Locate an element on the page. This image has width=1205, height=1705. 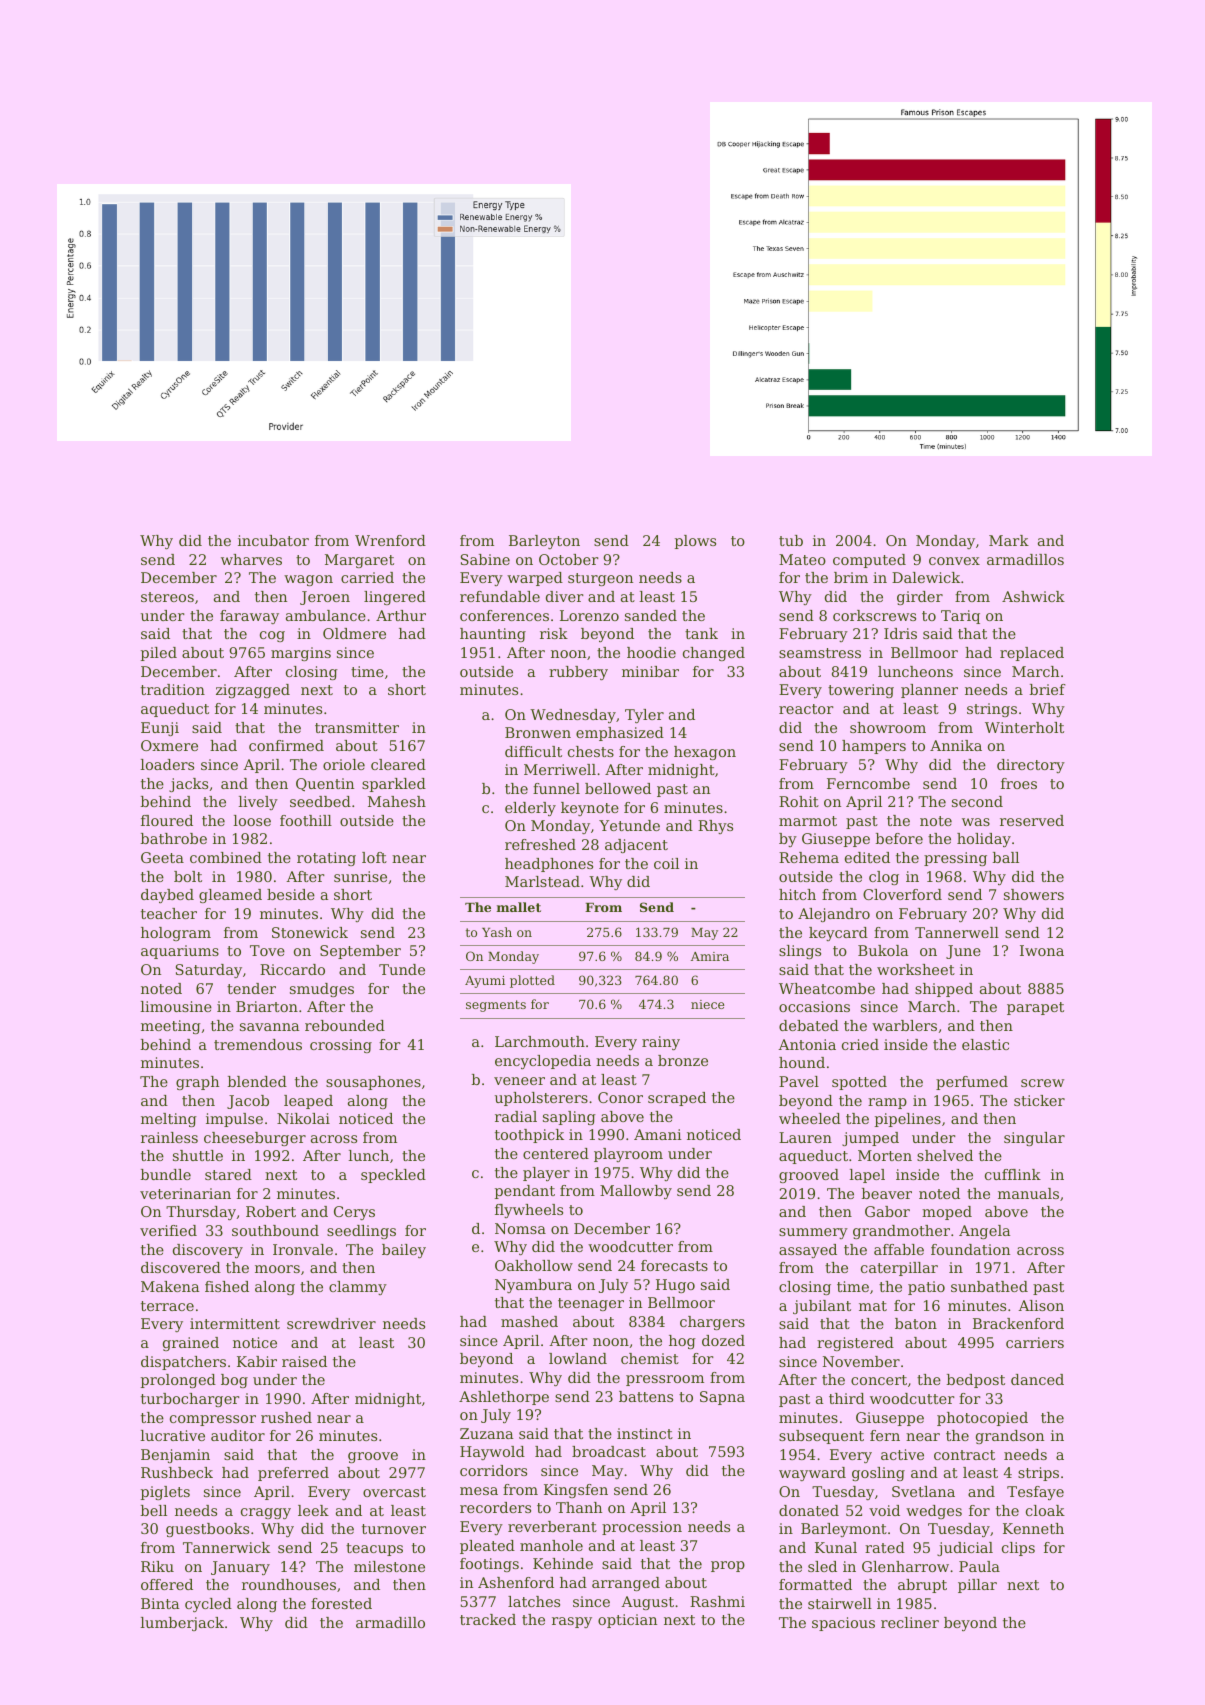
adjacent is located at coordinates (636, 846).
